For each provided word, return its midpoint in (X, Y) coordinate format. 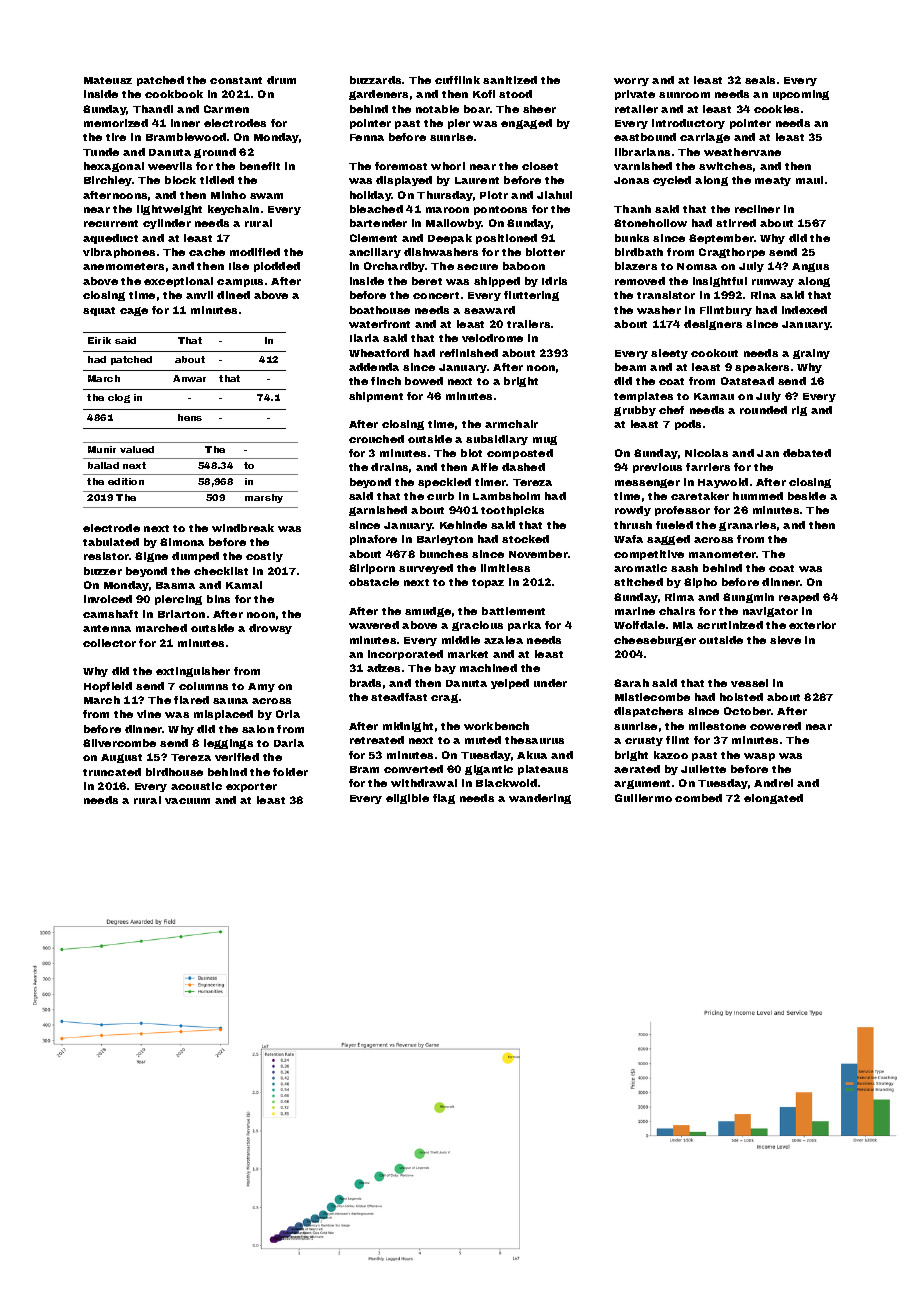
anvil (199, 295)
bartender (378, 223)
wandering (540, 799)
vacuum (187, 801)
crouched (376, 439)
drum (281, 80)
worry (631, 82)
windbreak (243, 528)
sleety (669, 354)
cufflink (457, 80)
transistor (666, 295)
